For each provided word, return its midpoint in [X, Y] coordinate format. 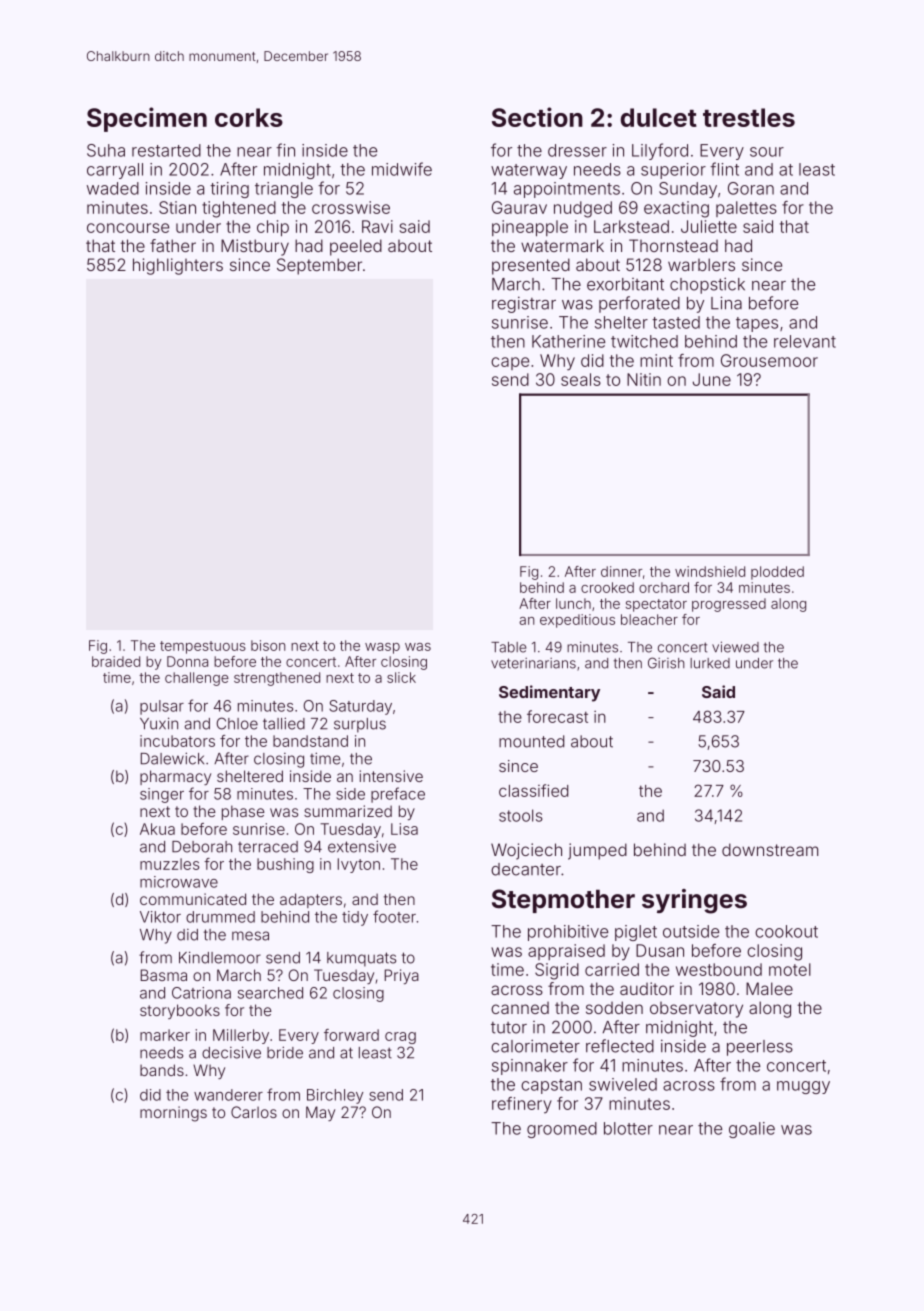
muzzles [169, 864]
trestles [749, 117]
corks [249, 117]
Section [537, 117]
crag [400, 1038]
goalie [752, 1130]
